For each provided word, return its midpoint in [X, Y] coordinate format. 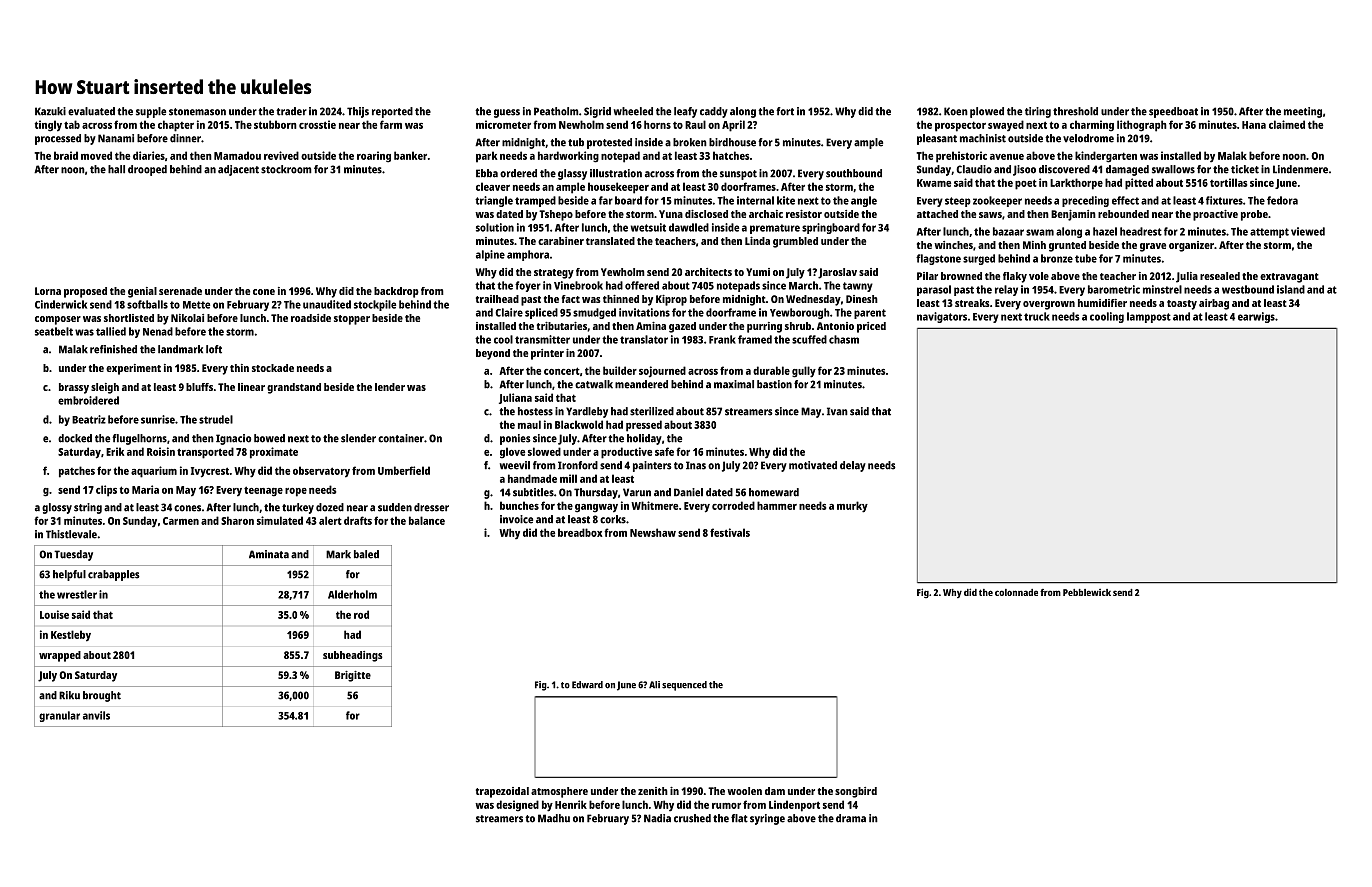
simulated [280, 520]
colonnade [1016, 592]
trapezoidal [502, 792]
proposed [85, 292]
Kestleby [71, 636]
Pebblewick [1087, 592]
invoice [516, 519]
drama [851, 818]
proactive [1215, 215]
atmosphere [559, 792]
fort [785, 111]
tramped [535, 201]
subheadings [353, 656]
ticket [1245, 169]
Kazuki [50, 111]
